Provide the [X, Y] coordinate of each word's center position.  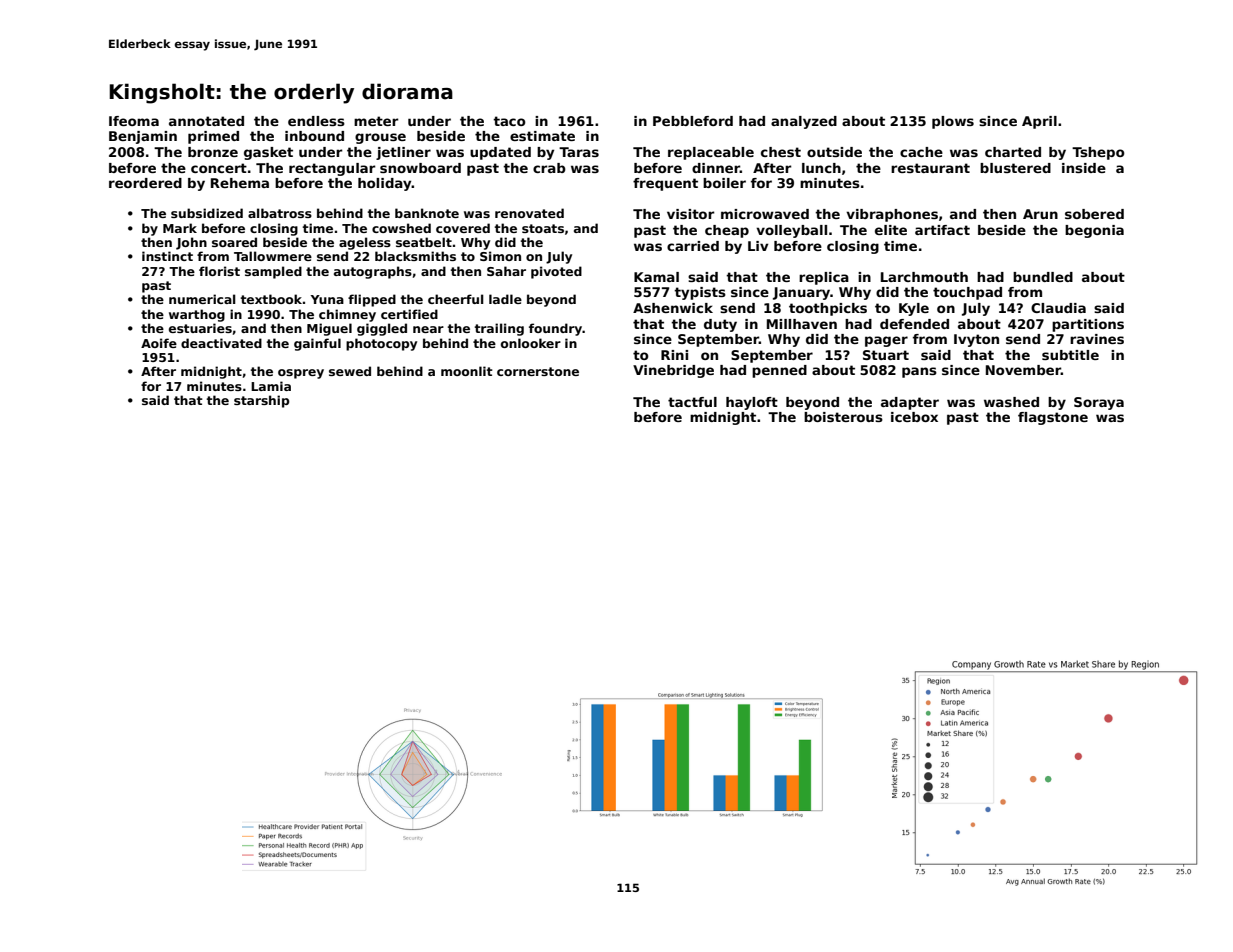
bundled [1043, 277]
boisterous [843, 417]
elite [891, 230]
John [191, 243]
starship [262, 401]
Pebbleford [693, 121]
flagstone [1053, 418]
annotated [206, 121]
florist [219, 271]
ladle [505, 299]
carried [693, 246]
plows [953, 122]
